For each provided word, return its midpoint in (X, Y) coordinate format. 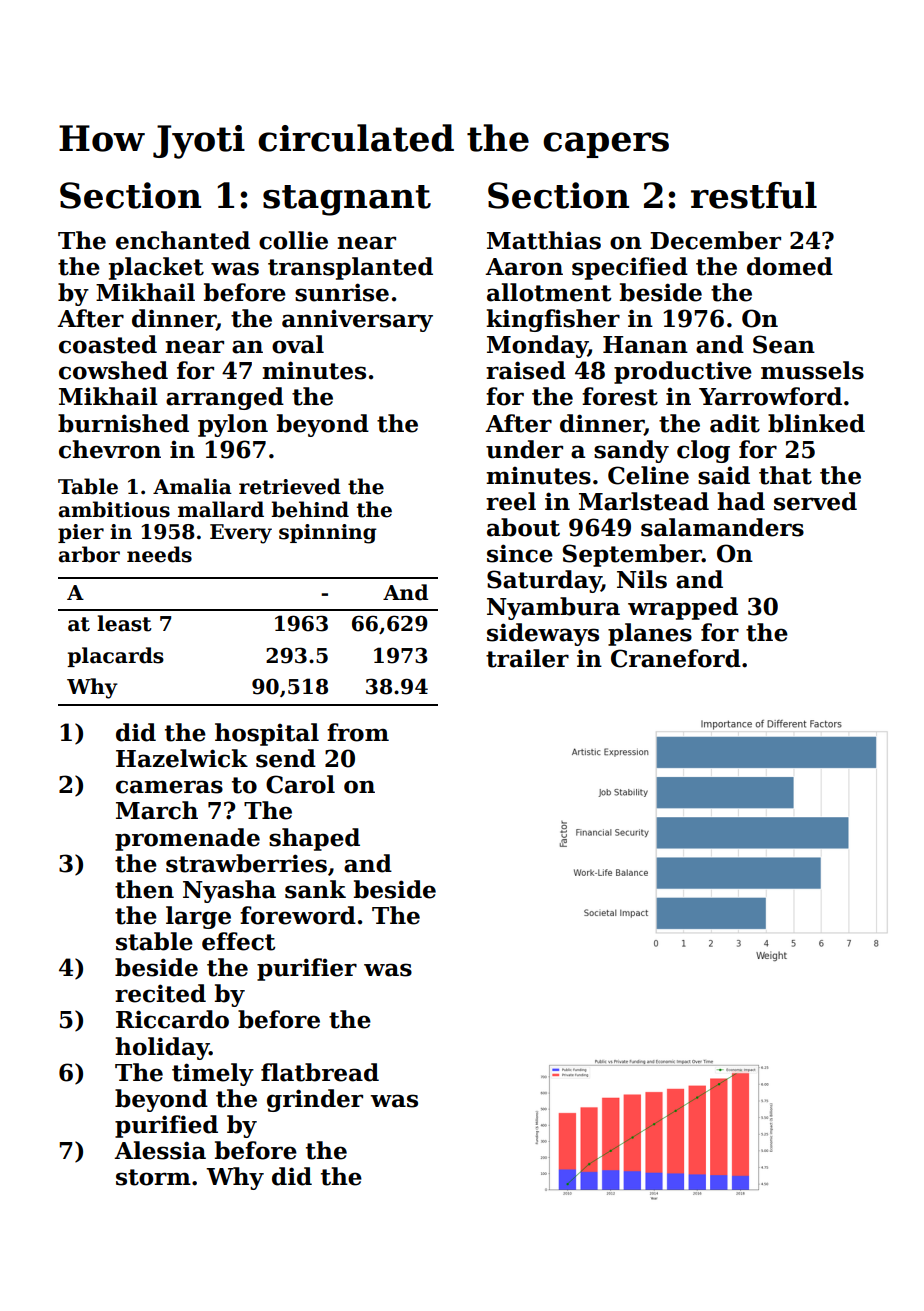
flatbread (320, 1072)
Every (241, 534)
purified (166, 1126)
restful (754, 195)
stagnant (347, 200)
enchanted (183, 240)
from (358, 732)
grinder (315, 1100)
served (815, 501)
